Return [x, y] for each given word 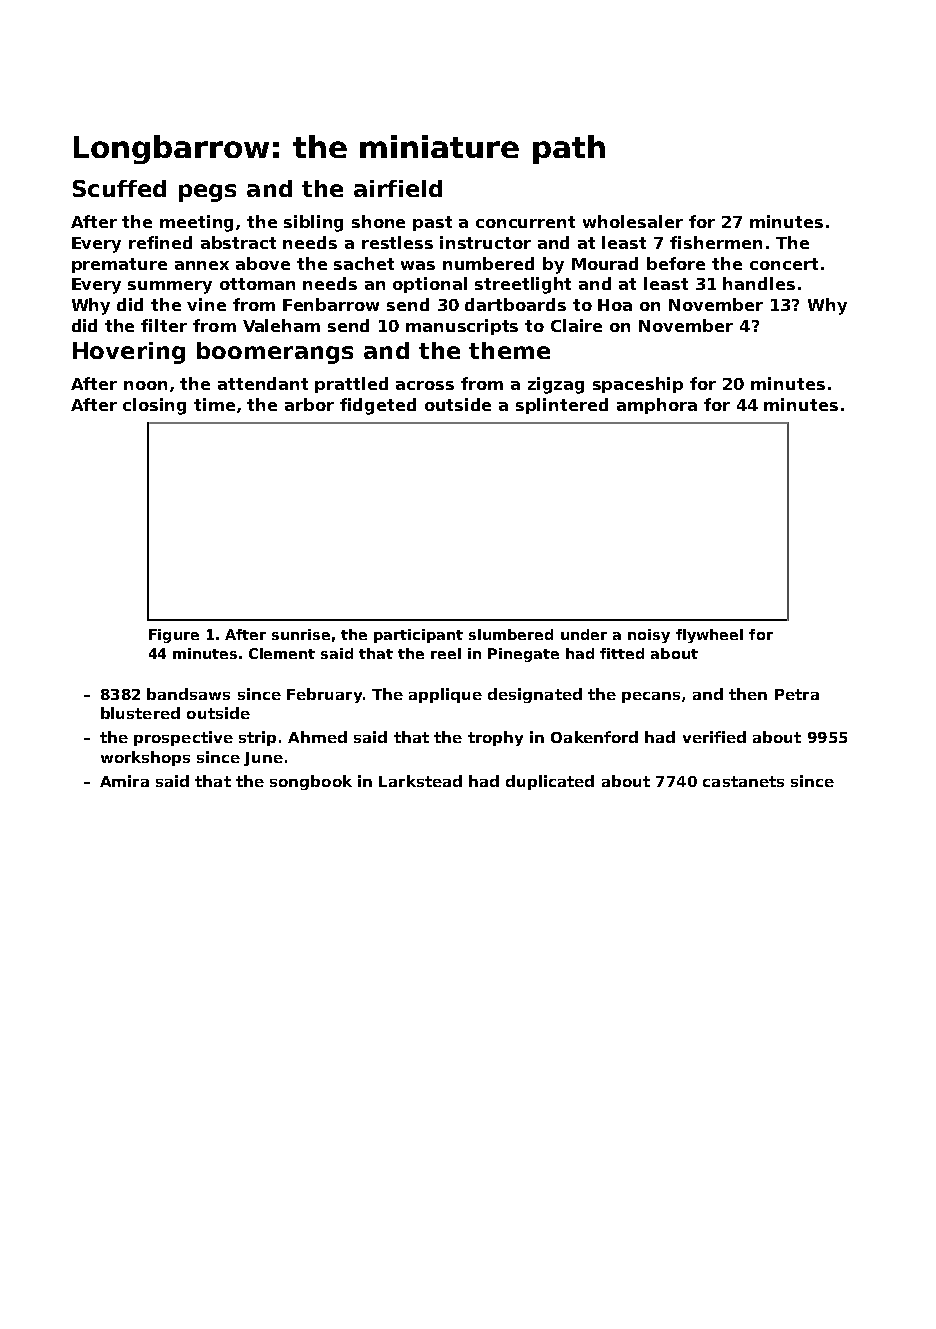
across [425, 385]
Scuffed [119, 188]
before [676, 263]
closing [154, 406]
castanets [743, 781]
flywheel [709, 636]
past [432, 223]
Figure [174, 636]
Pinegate [523, 655]
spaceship [638, 385]
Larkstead [420, 781]
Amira [124, 781]
